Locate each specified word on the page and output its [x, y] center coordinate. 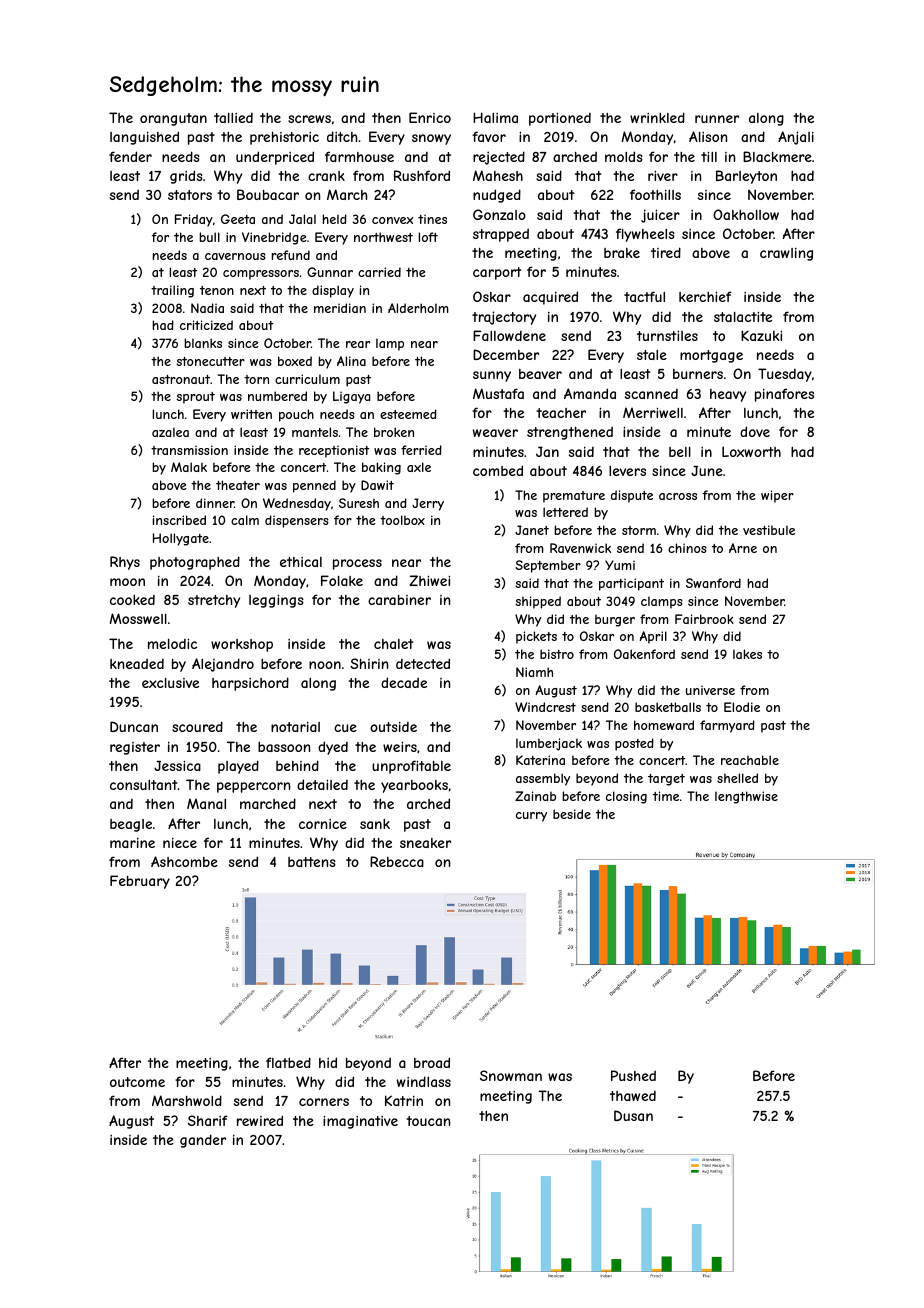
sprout [196, 398]
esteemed [408, 414]
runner [717, 119]
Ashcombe [184, 861]
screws [309, 119]
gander [203, 1141]
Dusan [633, 1115]
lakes [747, 654]
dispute [632, 496]
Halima [495, 117]
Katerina [540, 760]
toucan [428, 1121]
